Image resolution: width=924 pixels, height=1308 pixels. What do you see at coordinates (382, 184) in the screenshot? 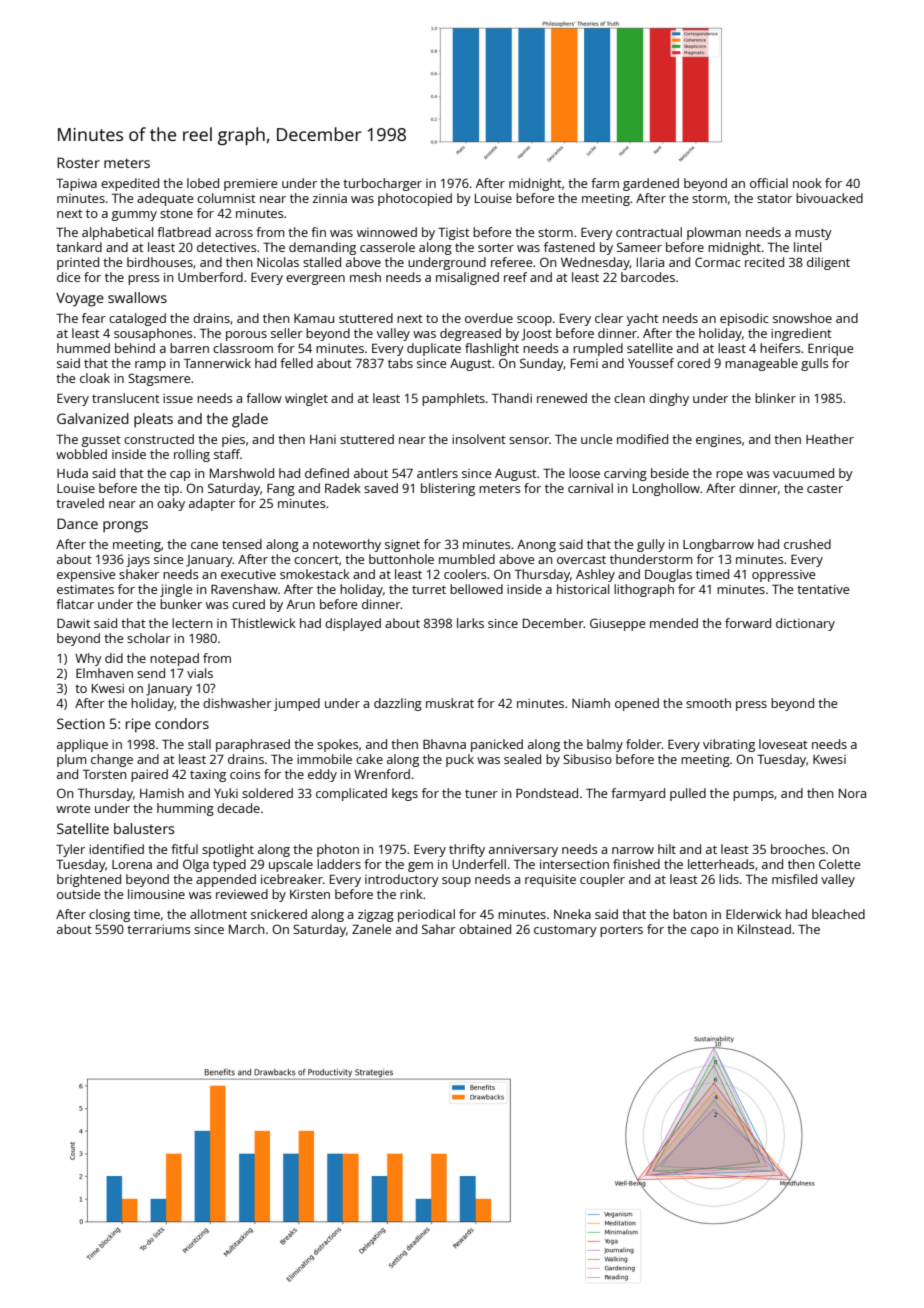
I see `turbocharger` at bounding box center [382, 184].
